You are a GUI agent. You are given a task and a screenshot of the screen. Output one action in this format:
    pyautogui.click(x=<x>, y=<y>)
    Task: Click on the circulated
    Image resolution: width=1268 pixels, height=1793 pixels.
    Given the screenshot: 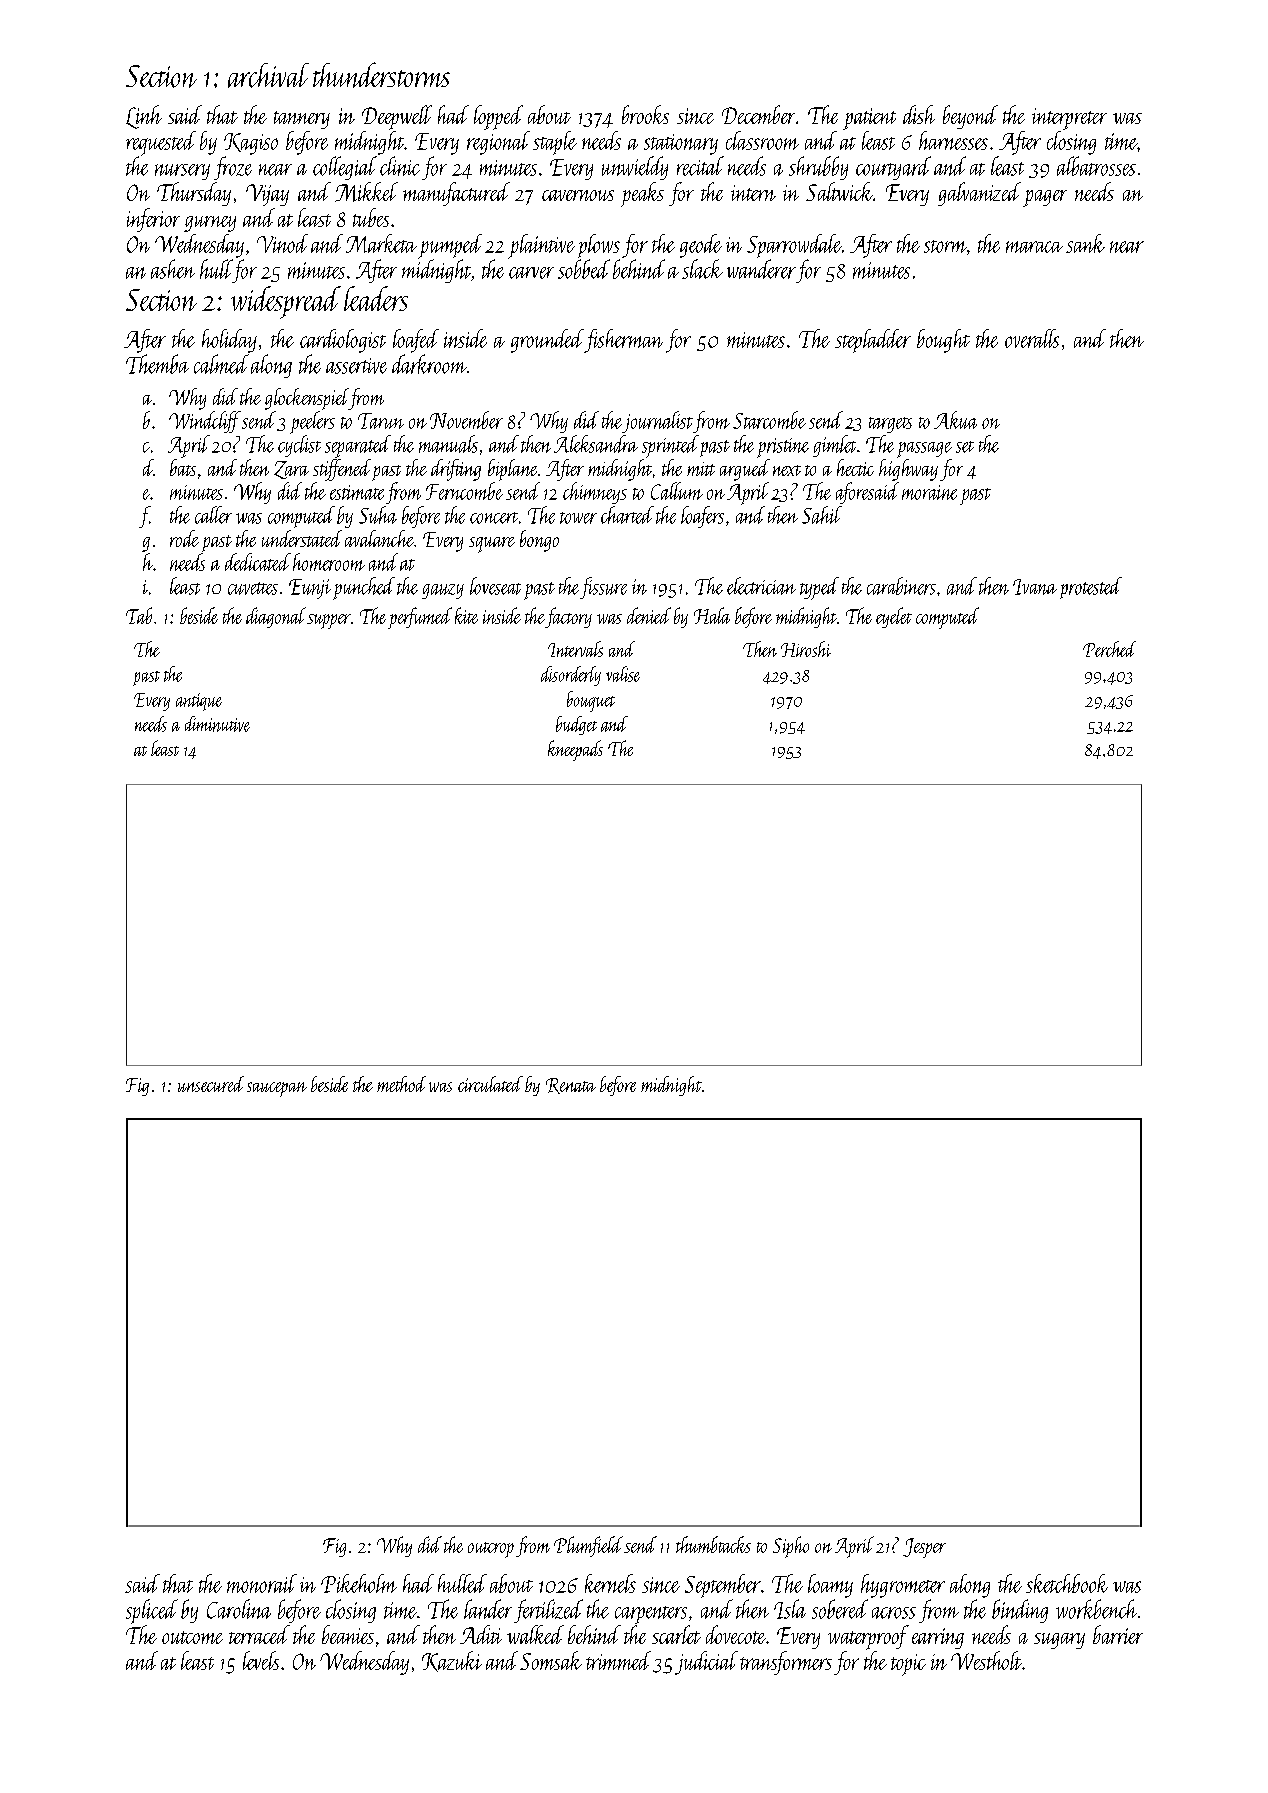 What is the action you would take?
    pyautogui.click(x=490, y=1084)
